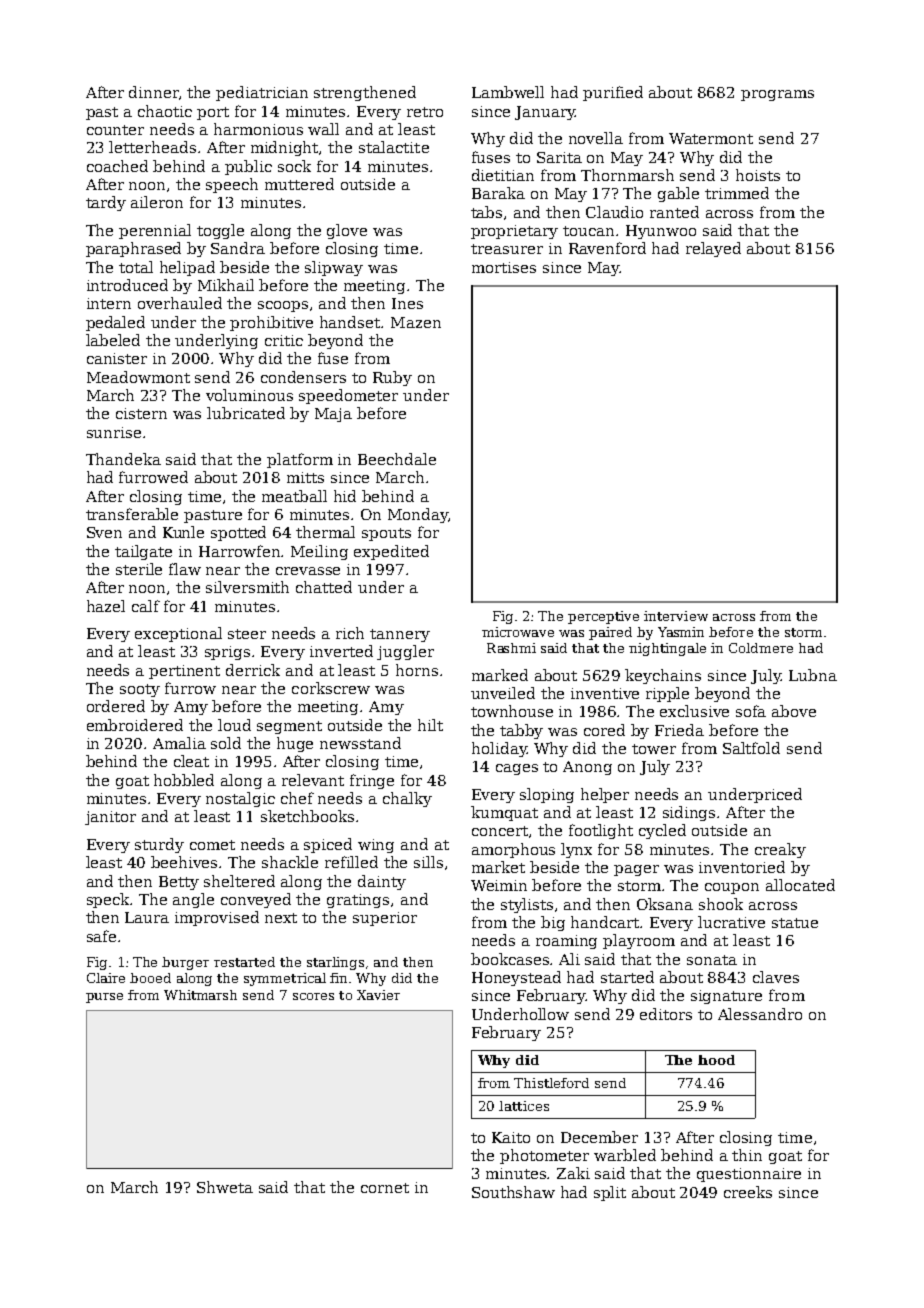 The width and height of the screenshot is (924, 1308). I want to click on Honeystead, so click(516, 978).
